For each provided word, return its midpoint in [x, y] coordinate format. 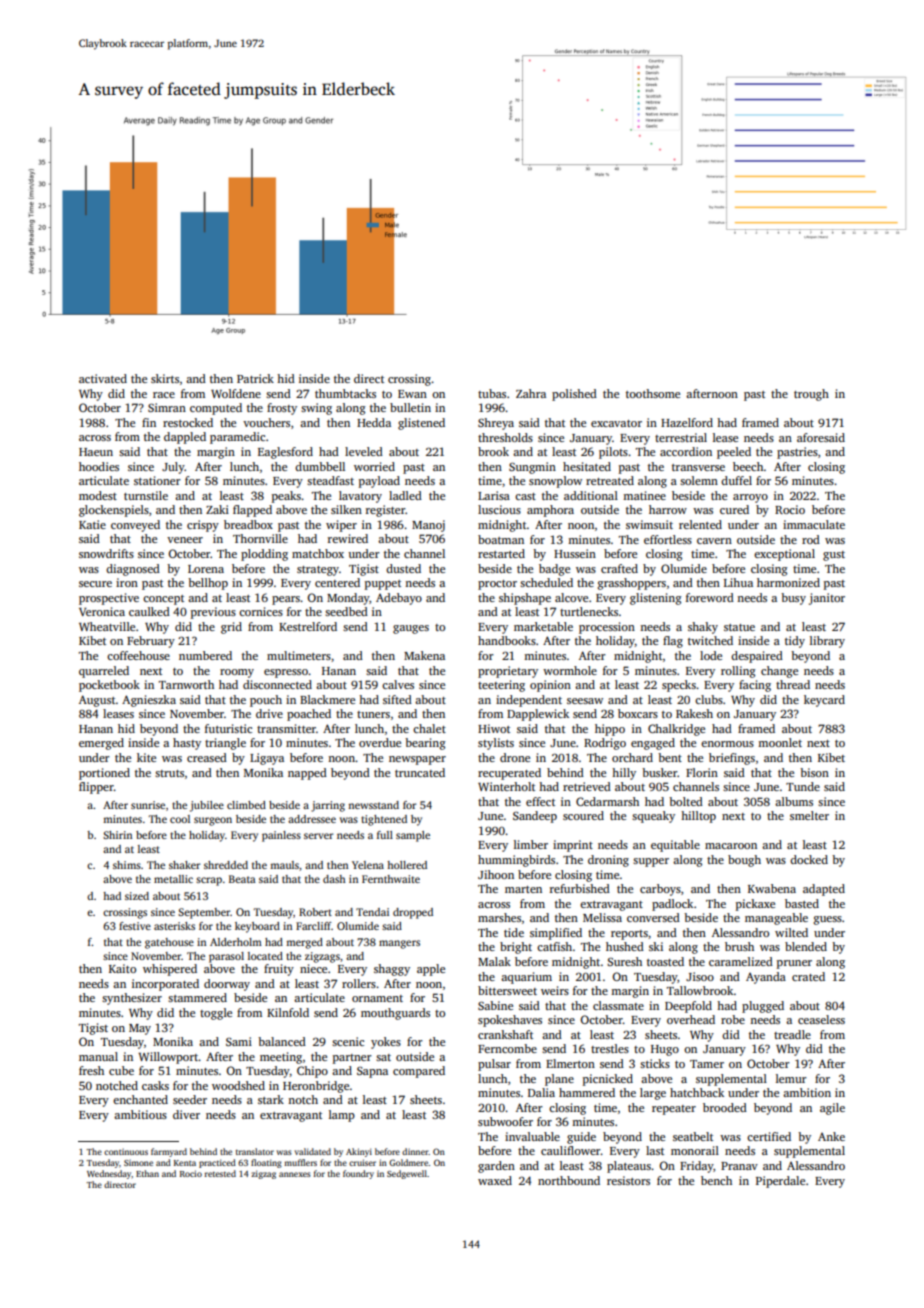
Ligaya [267, 759]
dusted [403, 568]
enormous [727, 744]
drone [515, 757]
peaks [286, 497]
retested [220, 1173]
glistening [656, 599]
